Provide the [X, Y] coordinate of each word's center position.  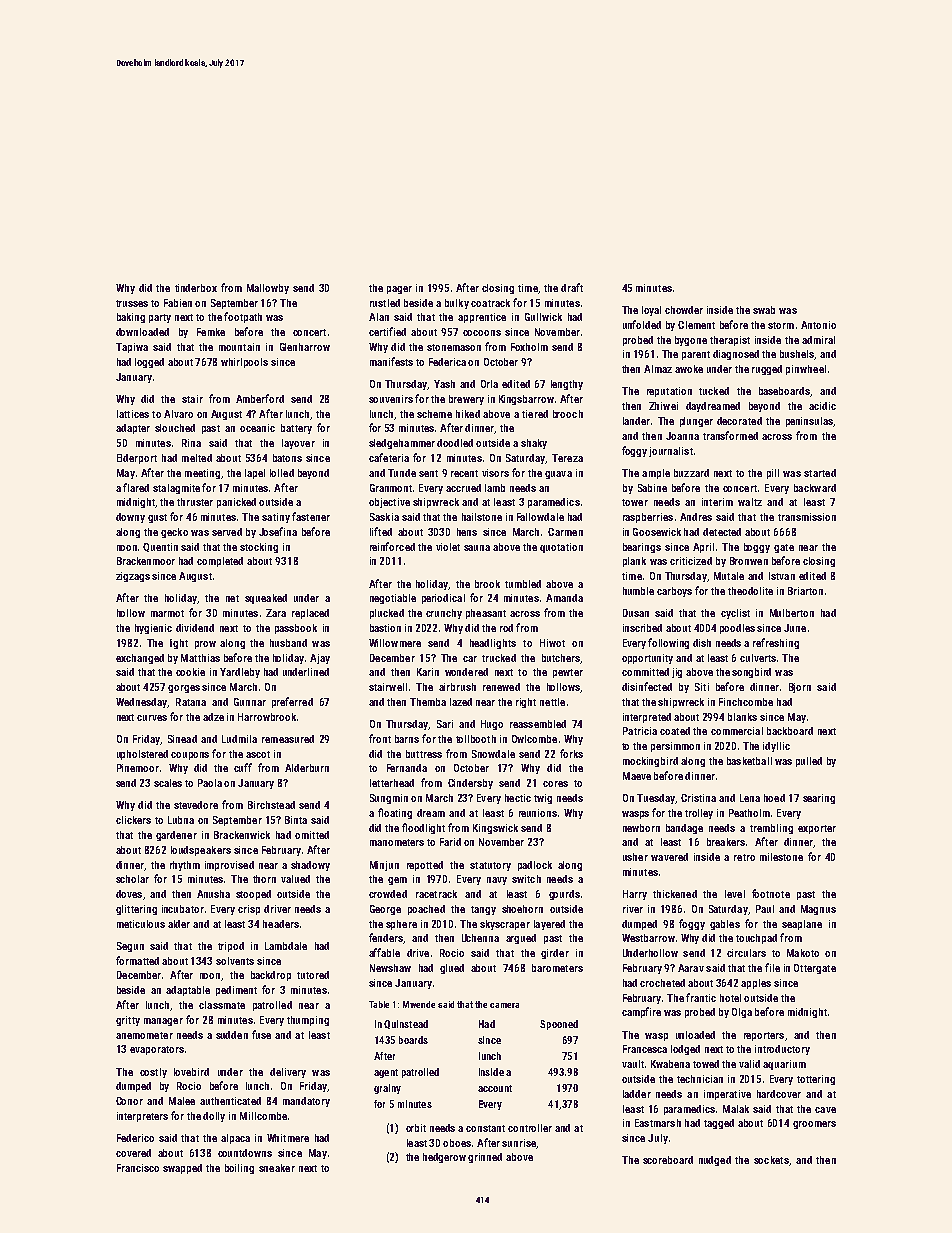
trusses [132, 303]
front [380, 738]
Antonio [818, 325]
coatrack [490, 303]
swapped [182, 1169]
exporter [817, 829]
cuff [243, 767]
